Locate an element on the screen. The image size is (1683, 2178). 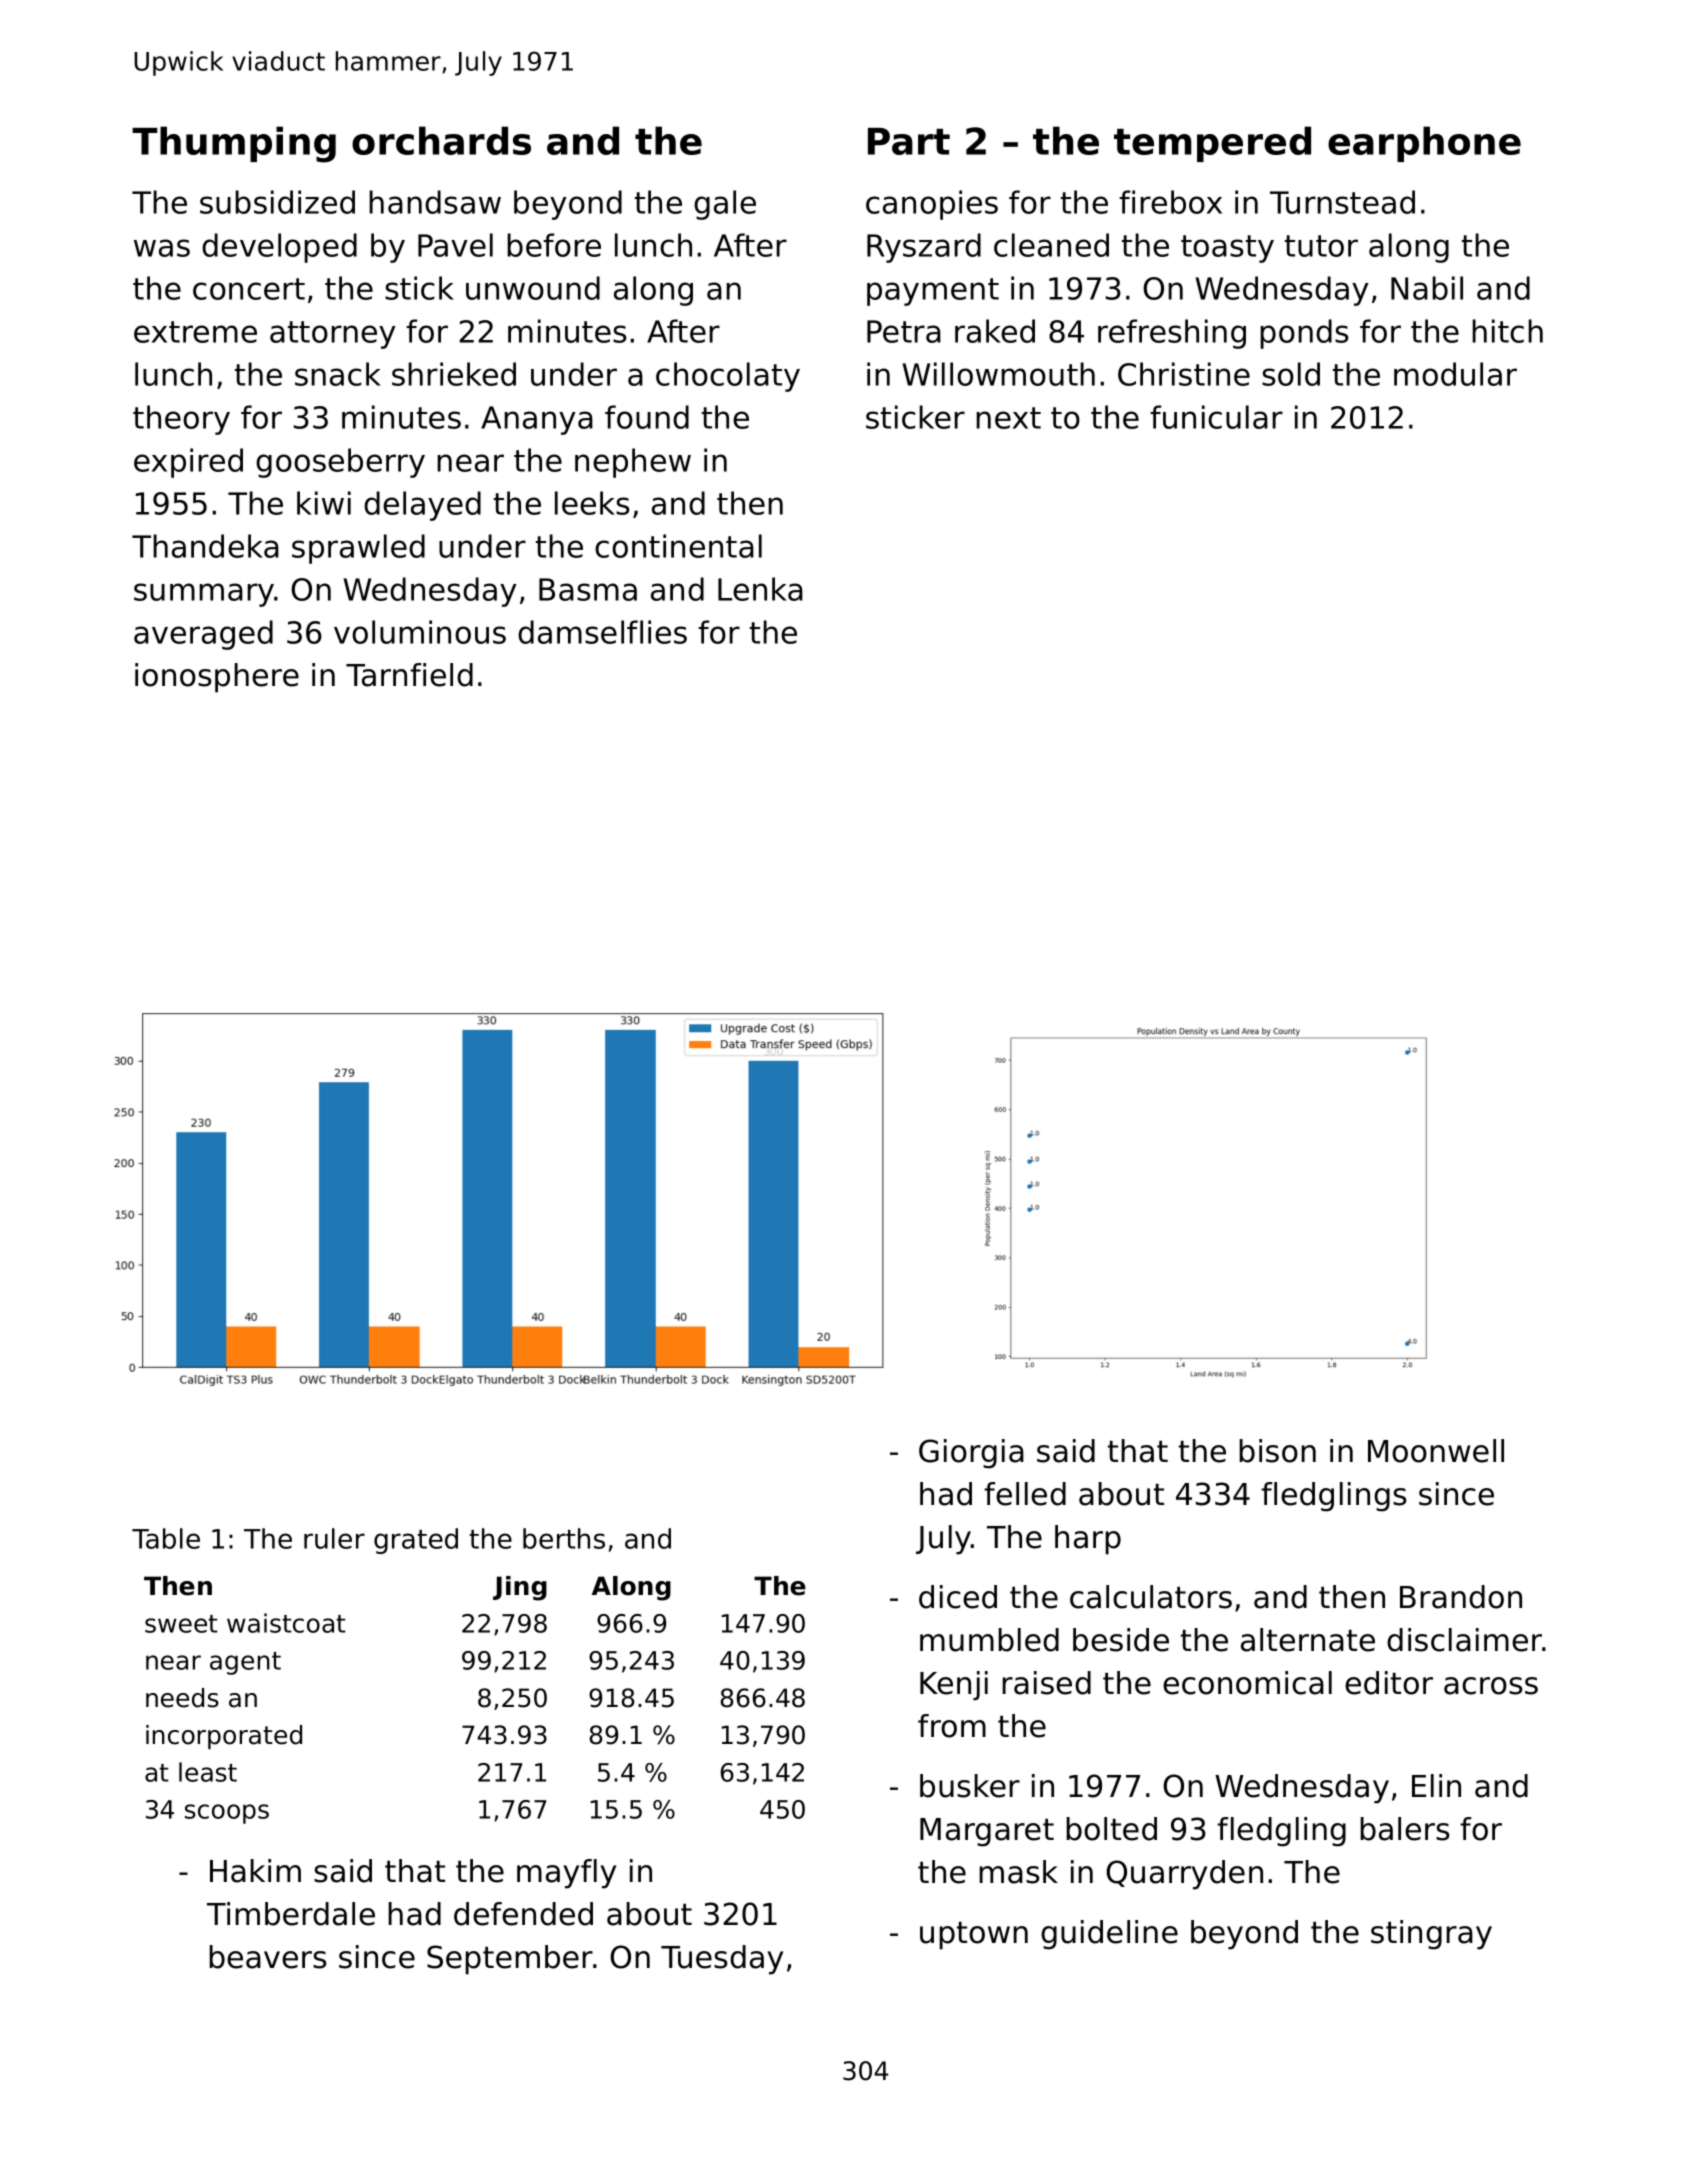
editor is located at coordinates (1389, 1683).
